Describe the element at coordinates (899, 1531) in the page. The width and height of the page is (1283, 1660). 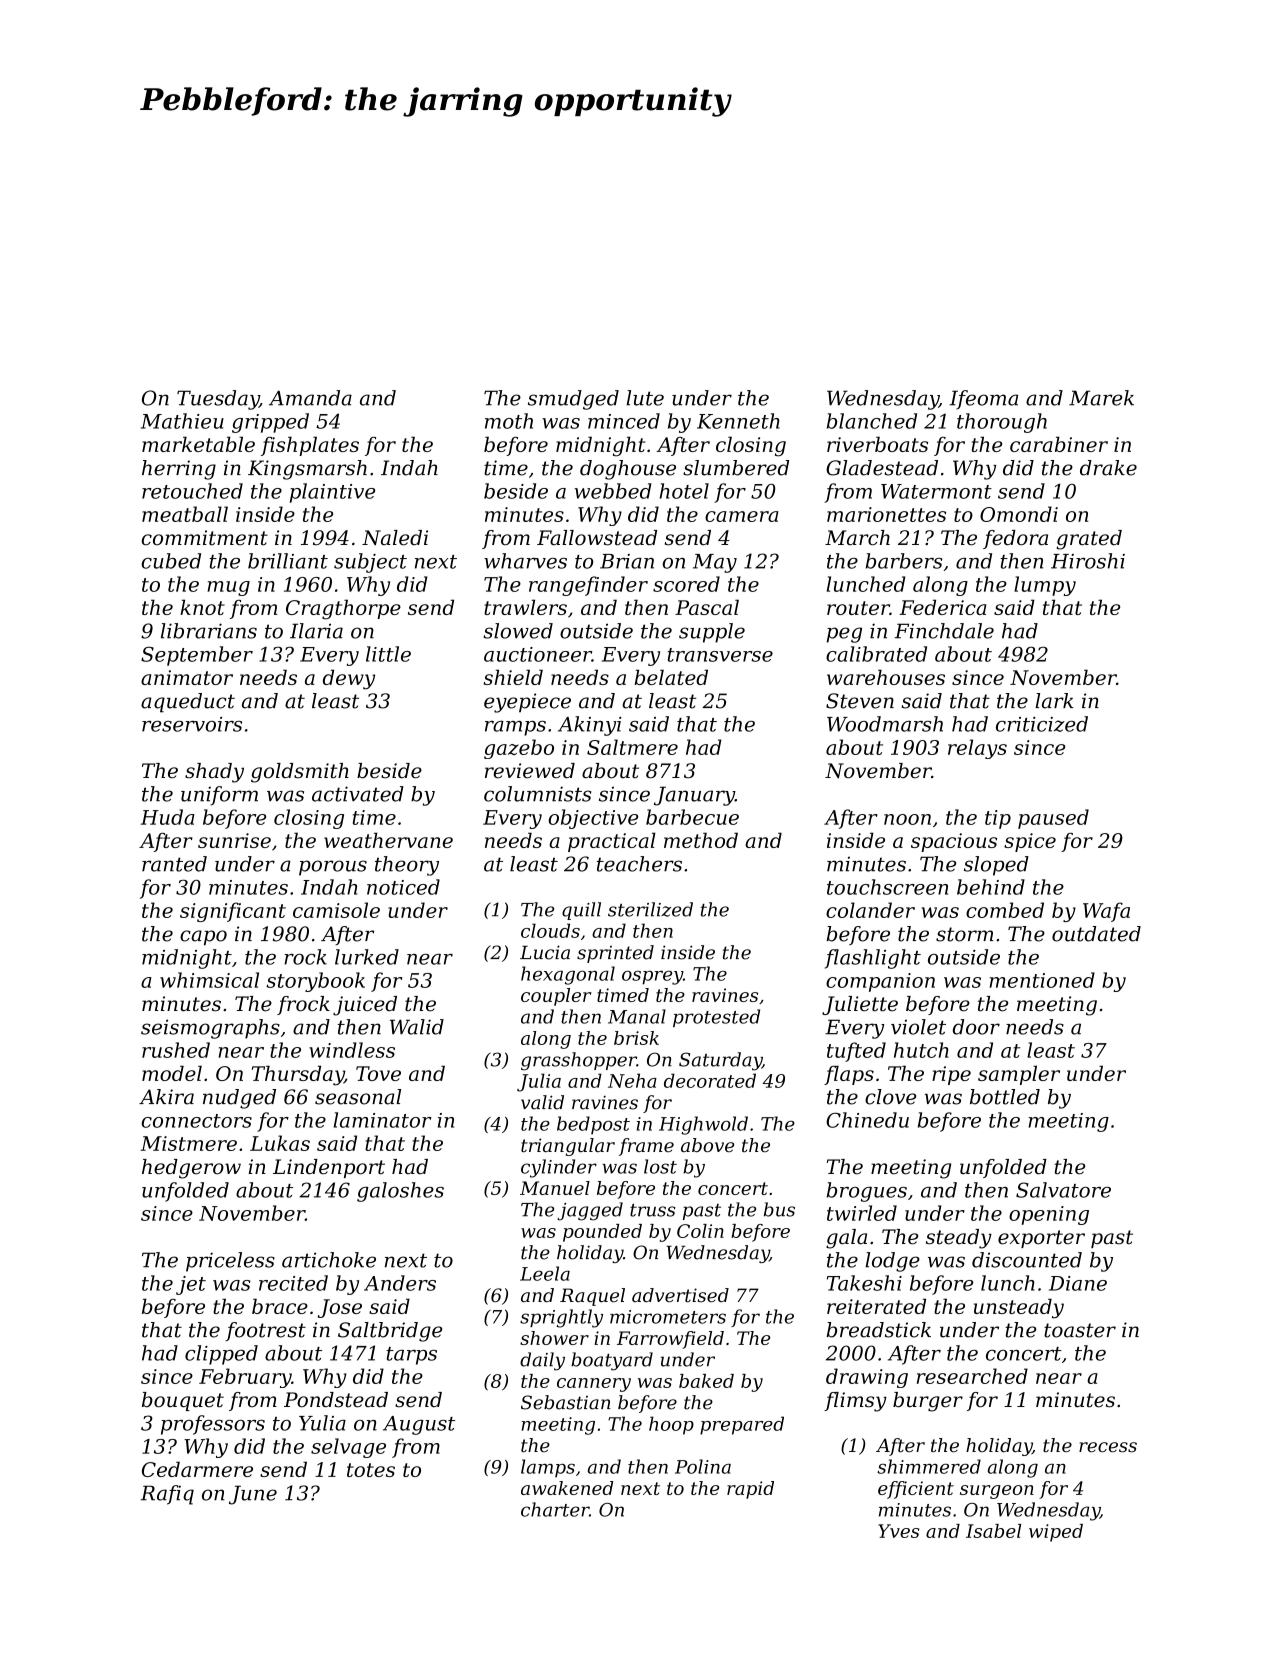
I see `Yves` at that location.
